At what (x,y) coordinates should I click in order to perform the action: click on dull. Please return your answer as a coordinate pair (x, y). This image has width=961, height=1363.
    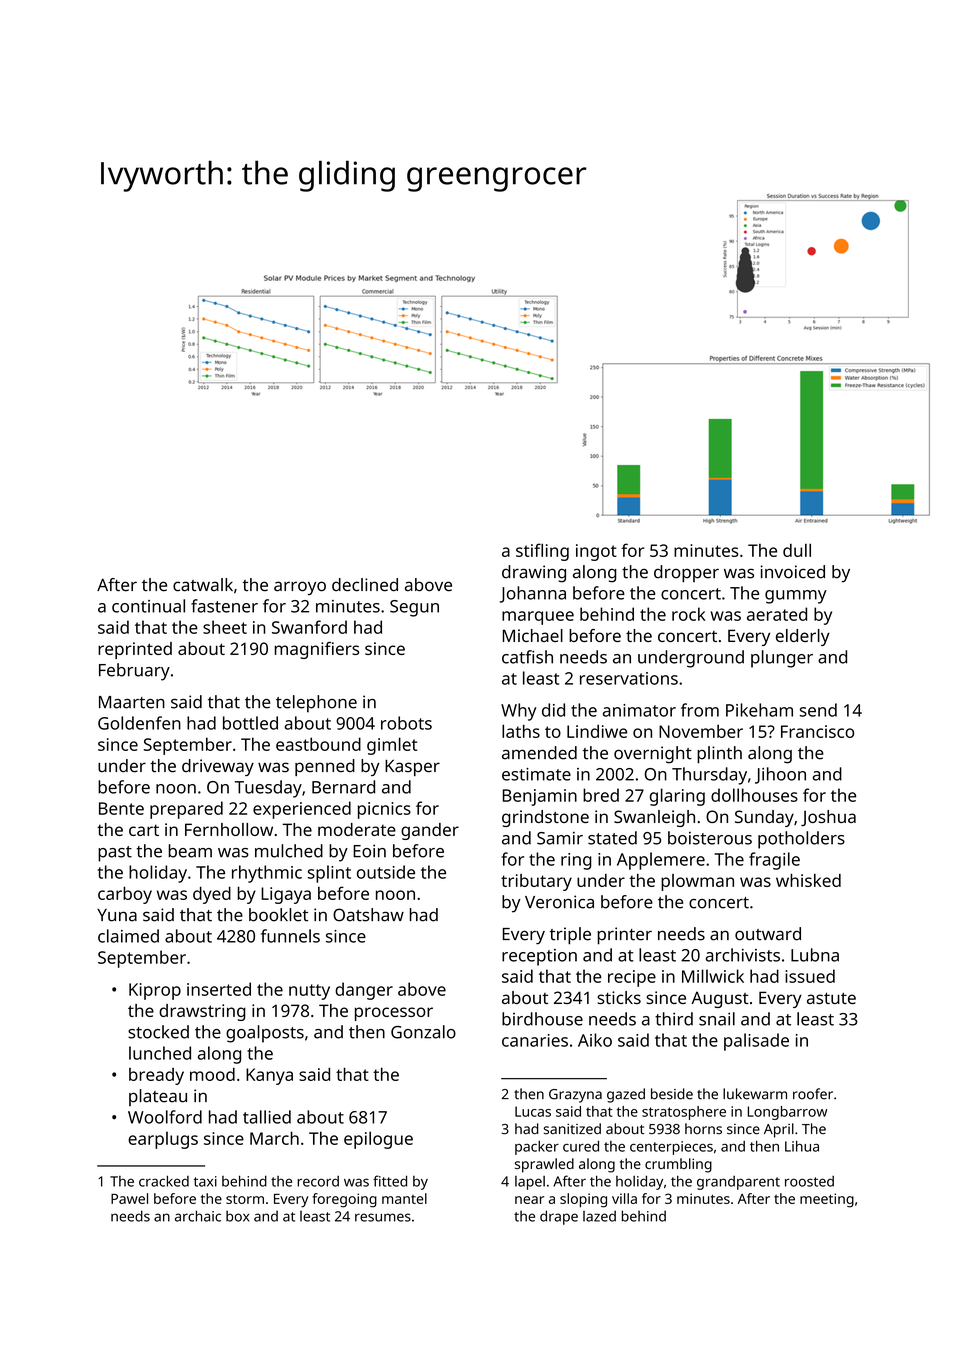
    Looking at the image, I should click on (797, 550).
